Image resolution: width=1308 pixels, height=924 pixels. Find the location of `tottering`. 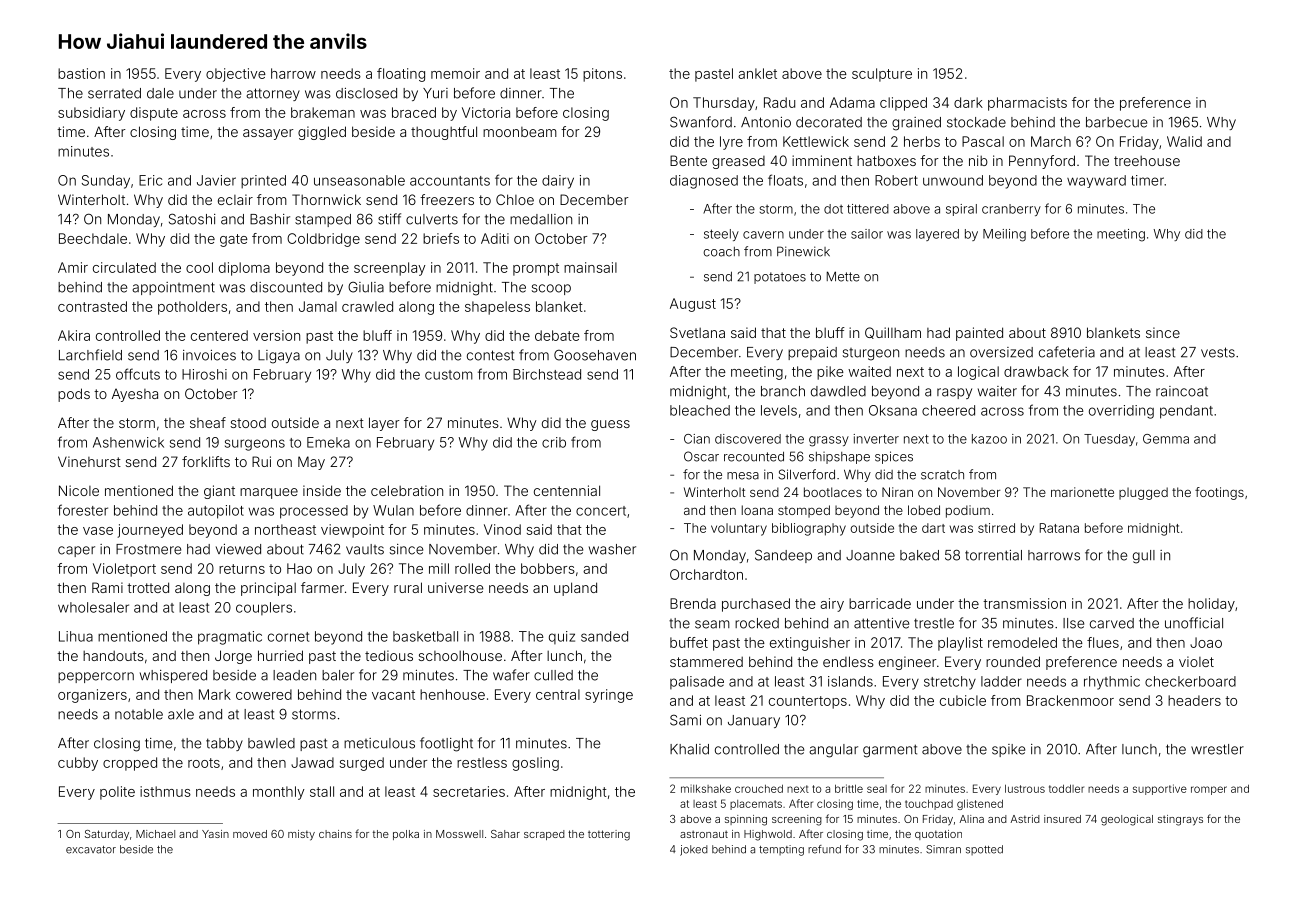

tottering is located at coordinates (609, 835).
